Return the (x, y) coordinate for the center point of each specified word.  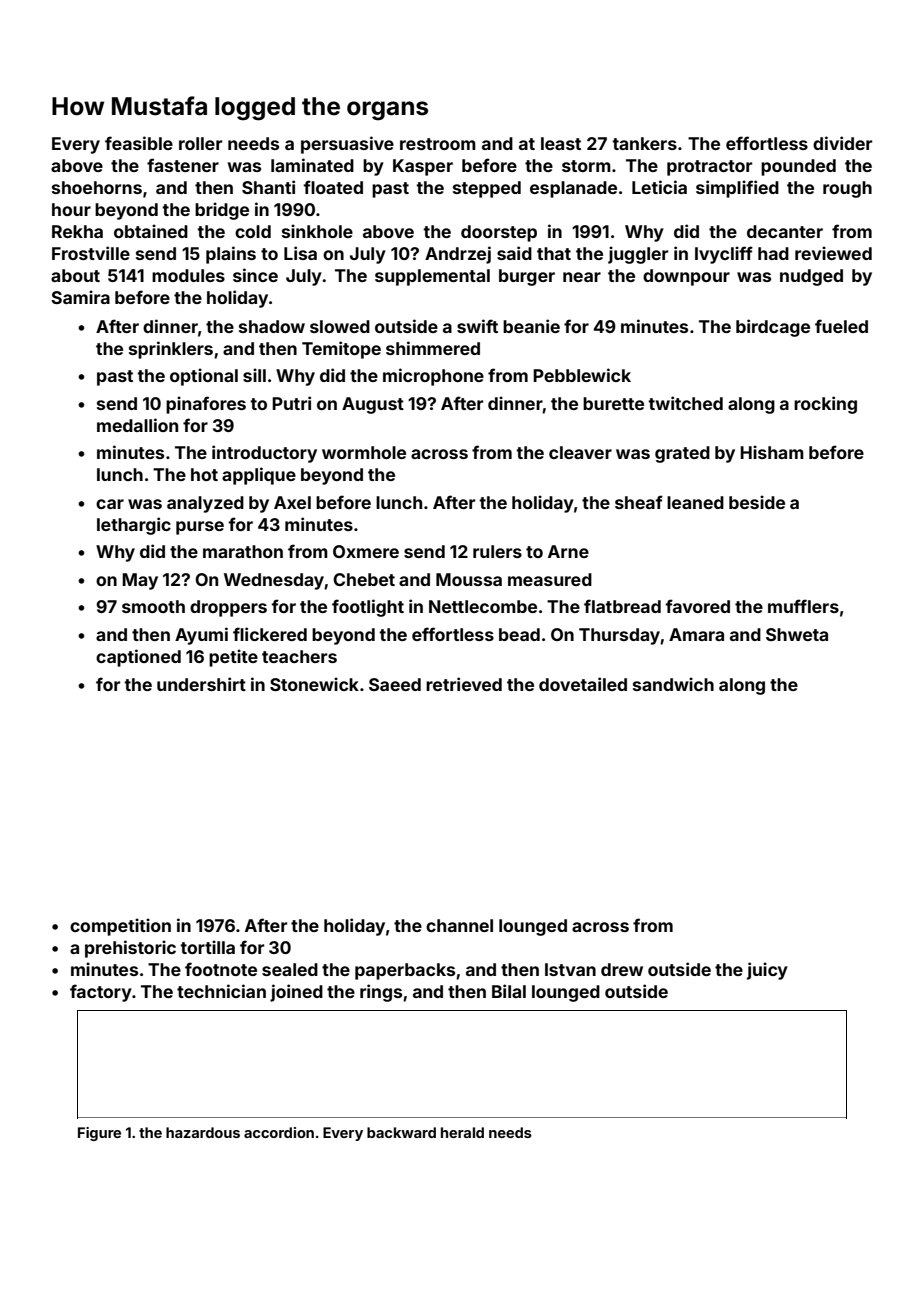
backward (401, 1132)
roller (200, 143)
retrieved (464, 684)
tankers (644, 143)
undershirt (201, 684)
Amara (696, 634)
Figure (99, 1134)
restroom (438, 144)
